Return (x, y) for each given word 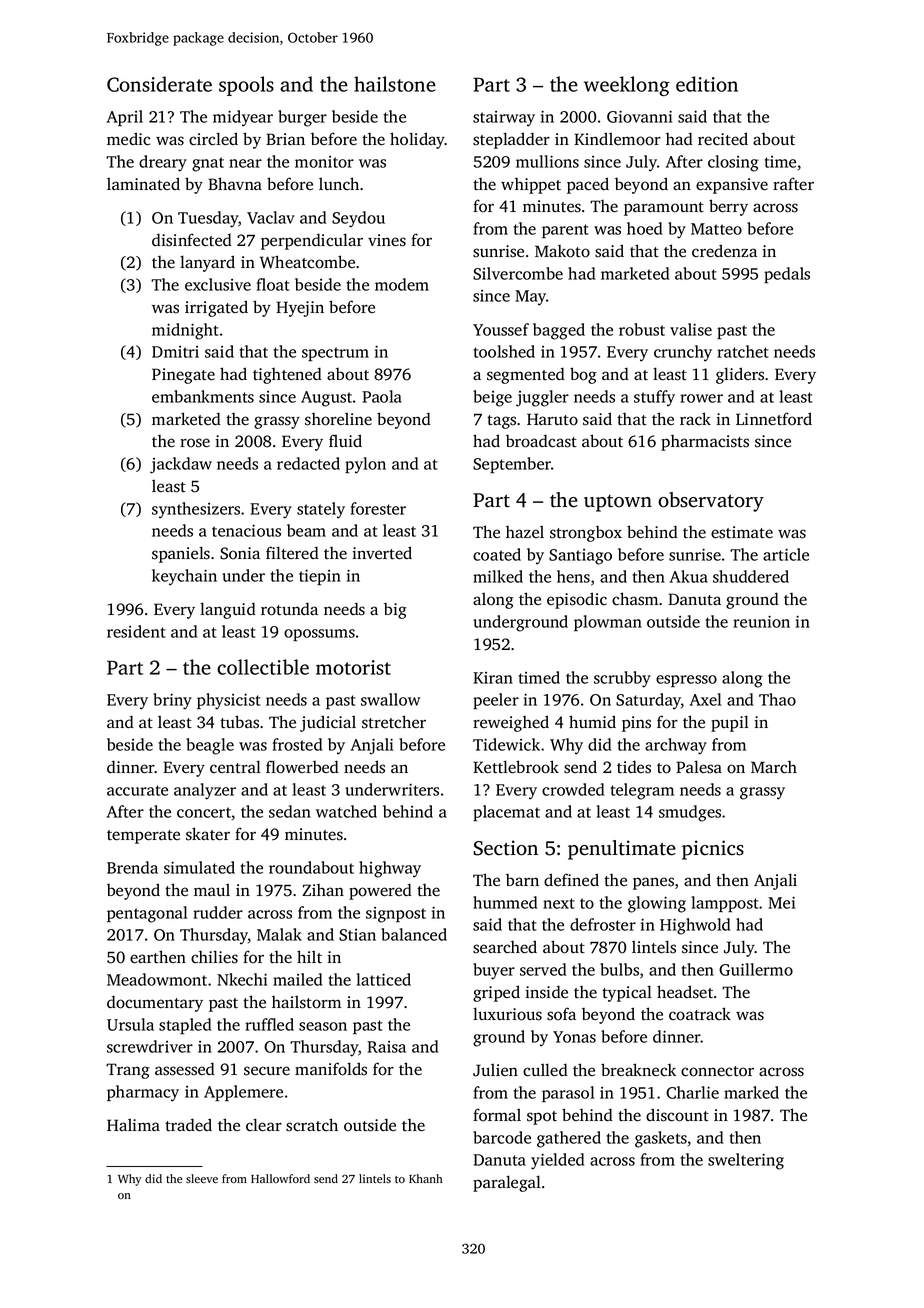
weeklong (627, 86)
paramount (664, 209)
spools (246, 86)
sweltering (746, 1161)
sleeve (202, 1178)
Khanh (426, 1178)
